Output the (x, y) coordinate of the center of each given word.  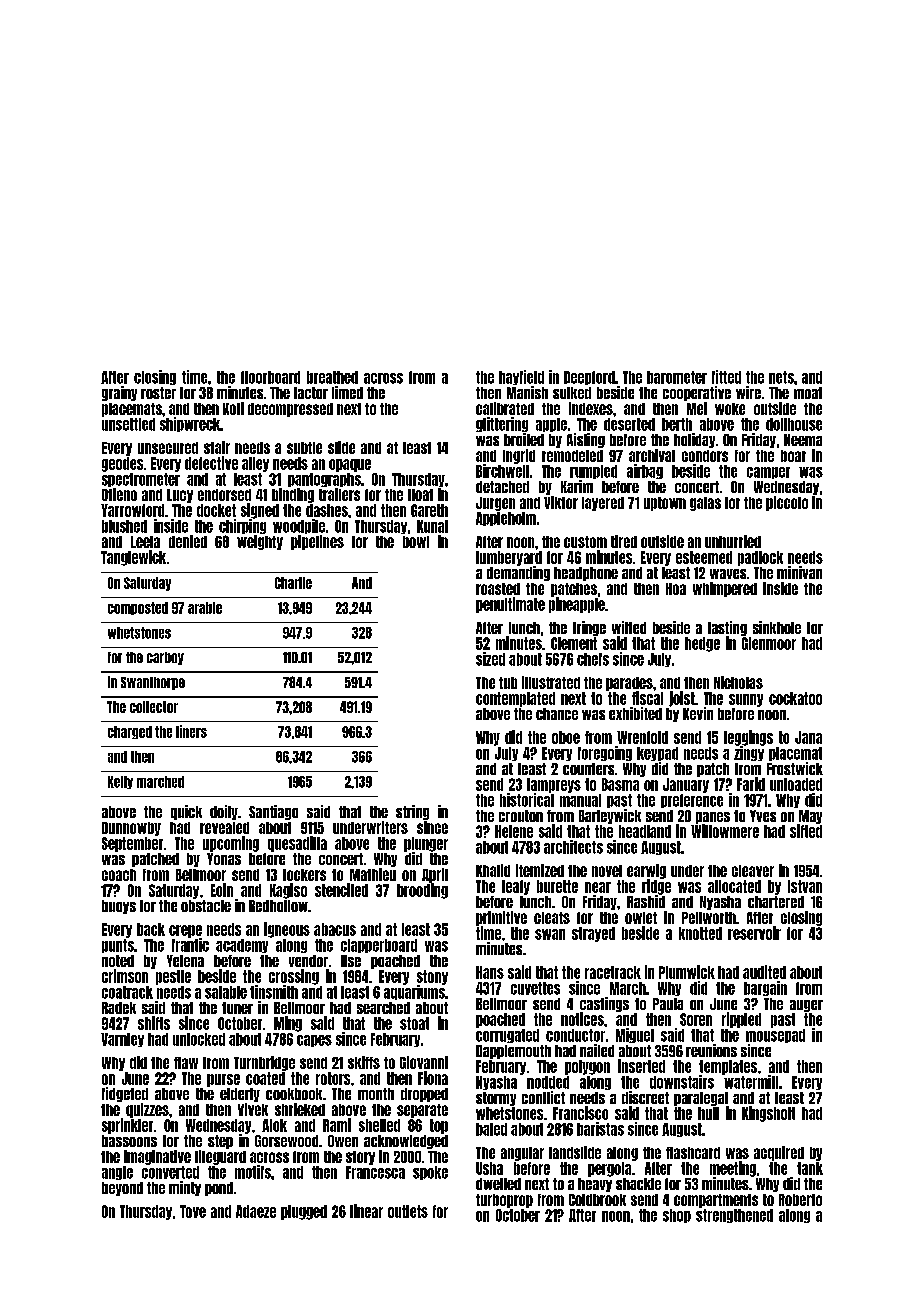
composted (138, 608)
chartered (776, 902)
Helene (514, 831)
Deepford (589, 378)
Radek (119, 1008)
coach (119, 875)
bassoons (129, 1141)
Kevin (698, 713)
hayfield (521, 377)
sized (490, 659)
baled (491, 1129)
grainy (119, 393)
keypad (657, 754)
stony (432, 977)
